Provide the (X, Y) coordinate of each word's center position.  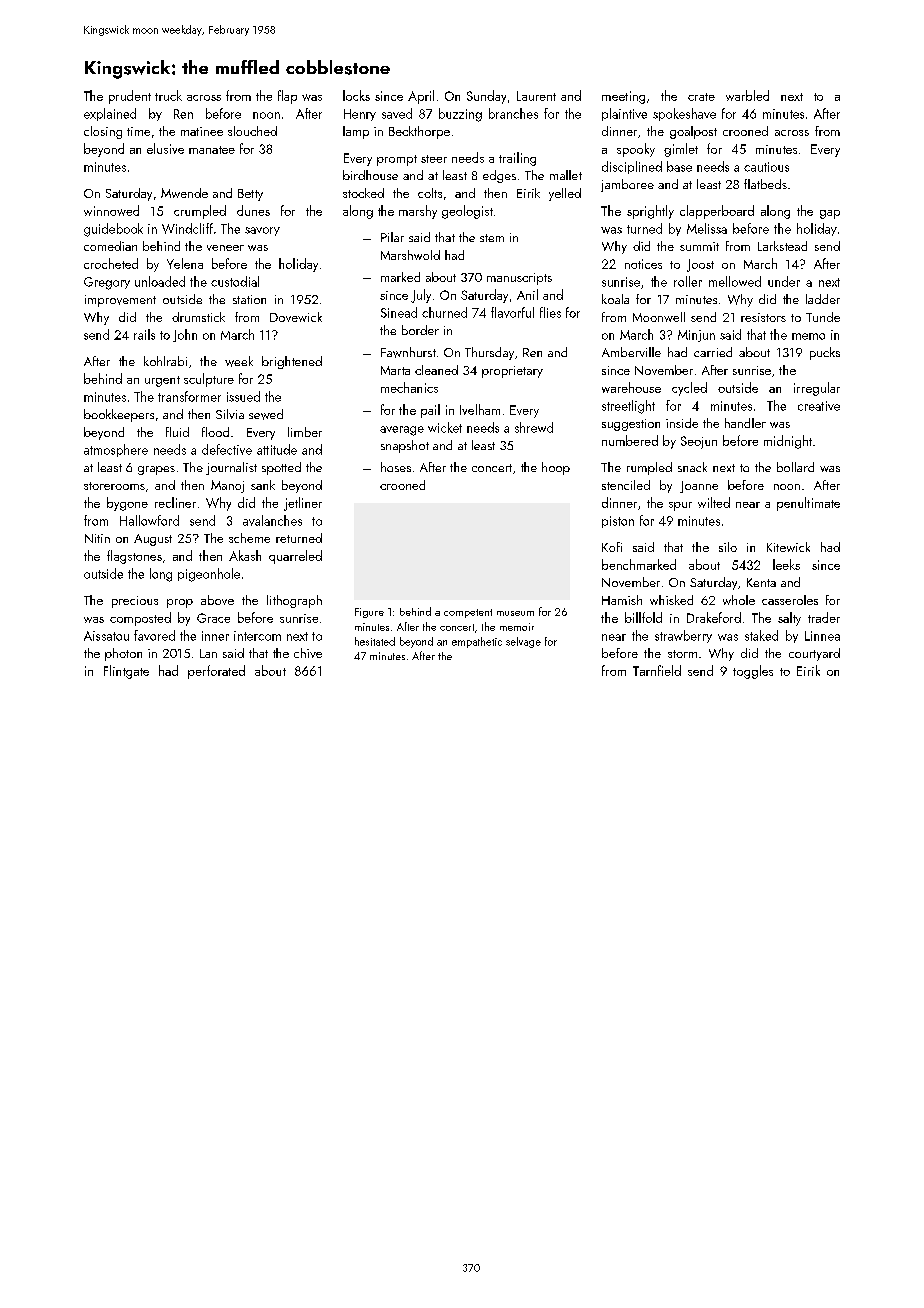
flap (287, 97)
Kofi (612, 547)
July (421, 296)
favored (154, 635)
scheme (249, 538)
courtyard (814, 654)
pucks (825, 353)
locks (356, 95)
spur (680, 506)
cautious (766, 167)
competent (468, 613)
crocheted (111, 263)
